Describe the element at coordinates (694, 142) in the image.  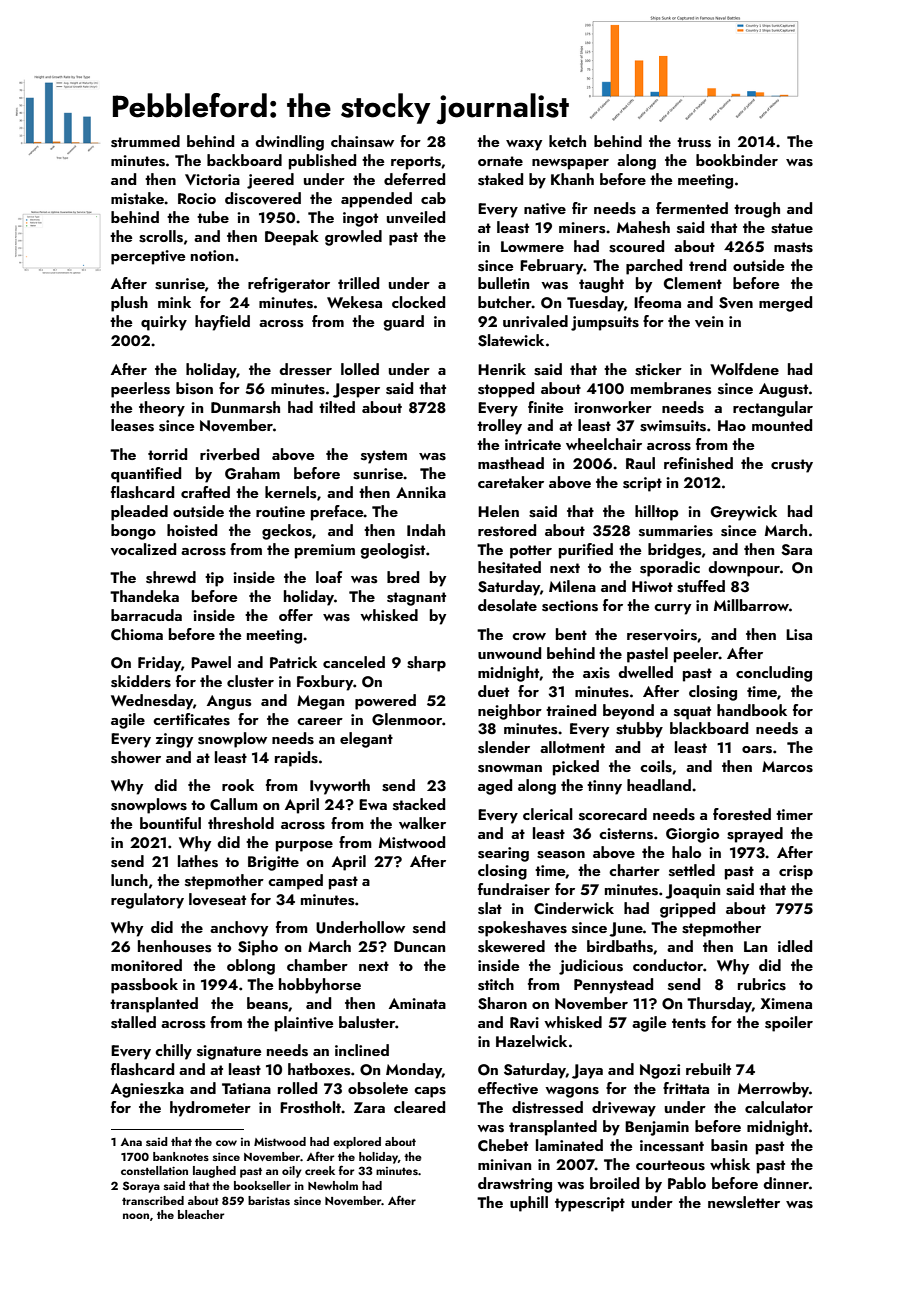
I see `truss` at that location.
